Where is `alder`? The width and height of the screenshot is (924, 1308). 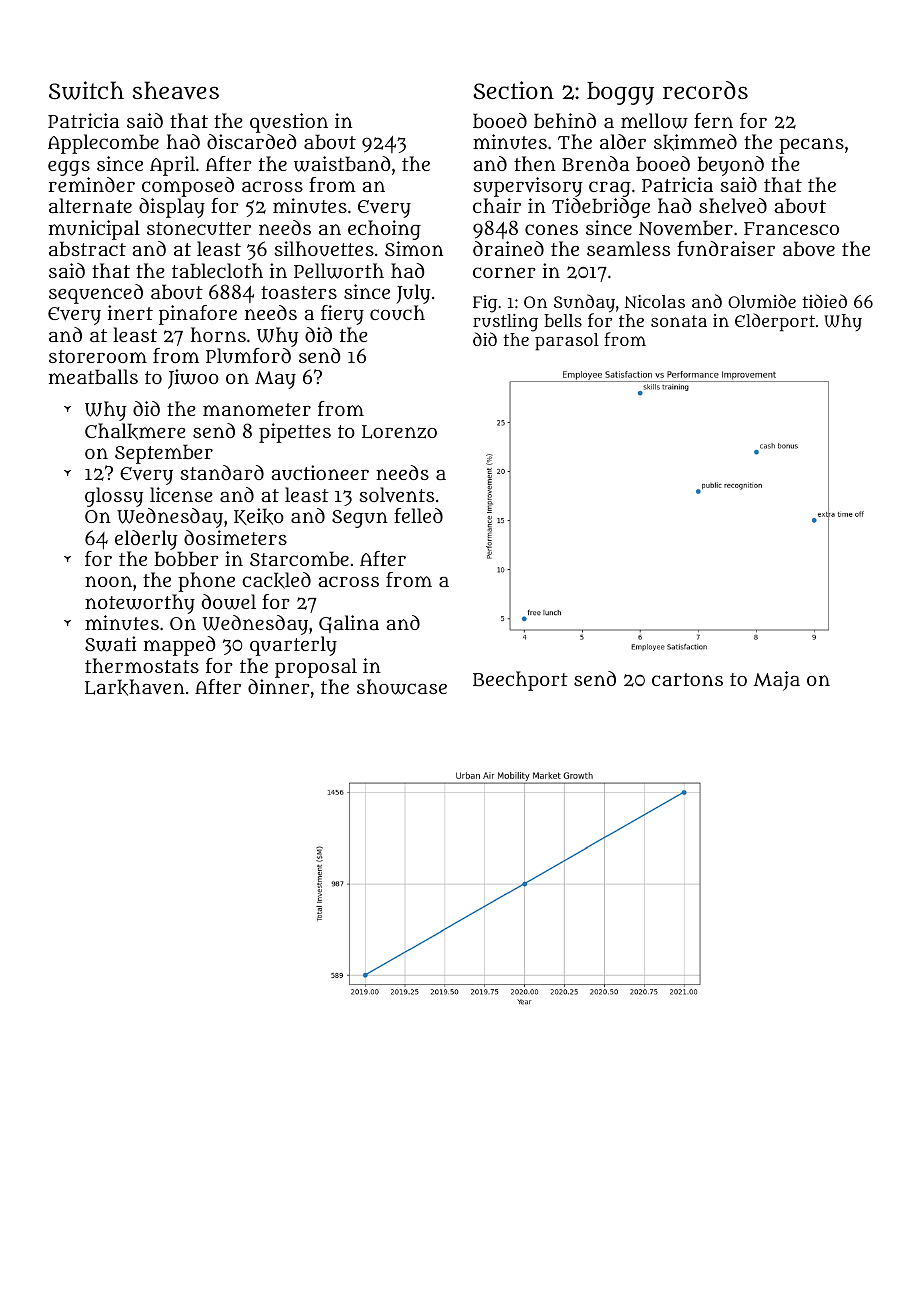
alder is located at coordinates (623, 141).
